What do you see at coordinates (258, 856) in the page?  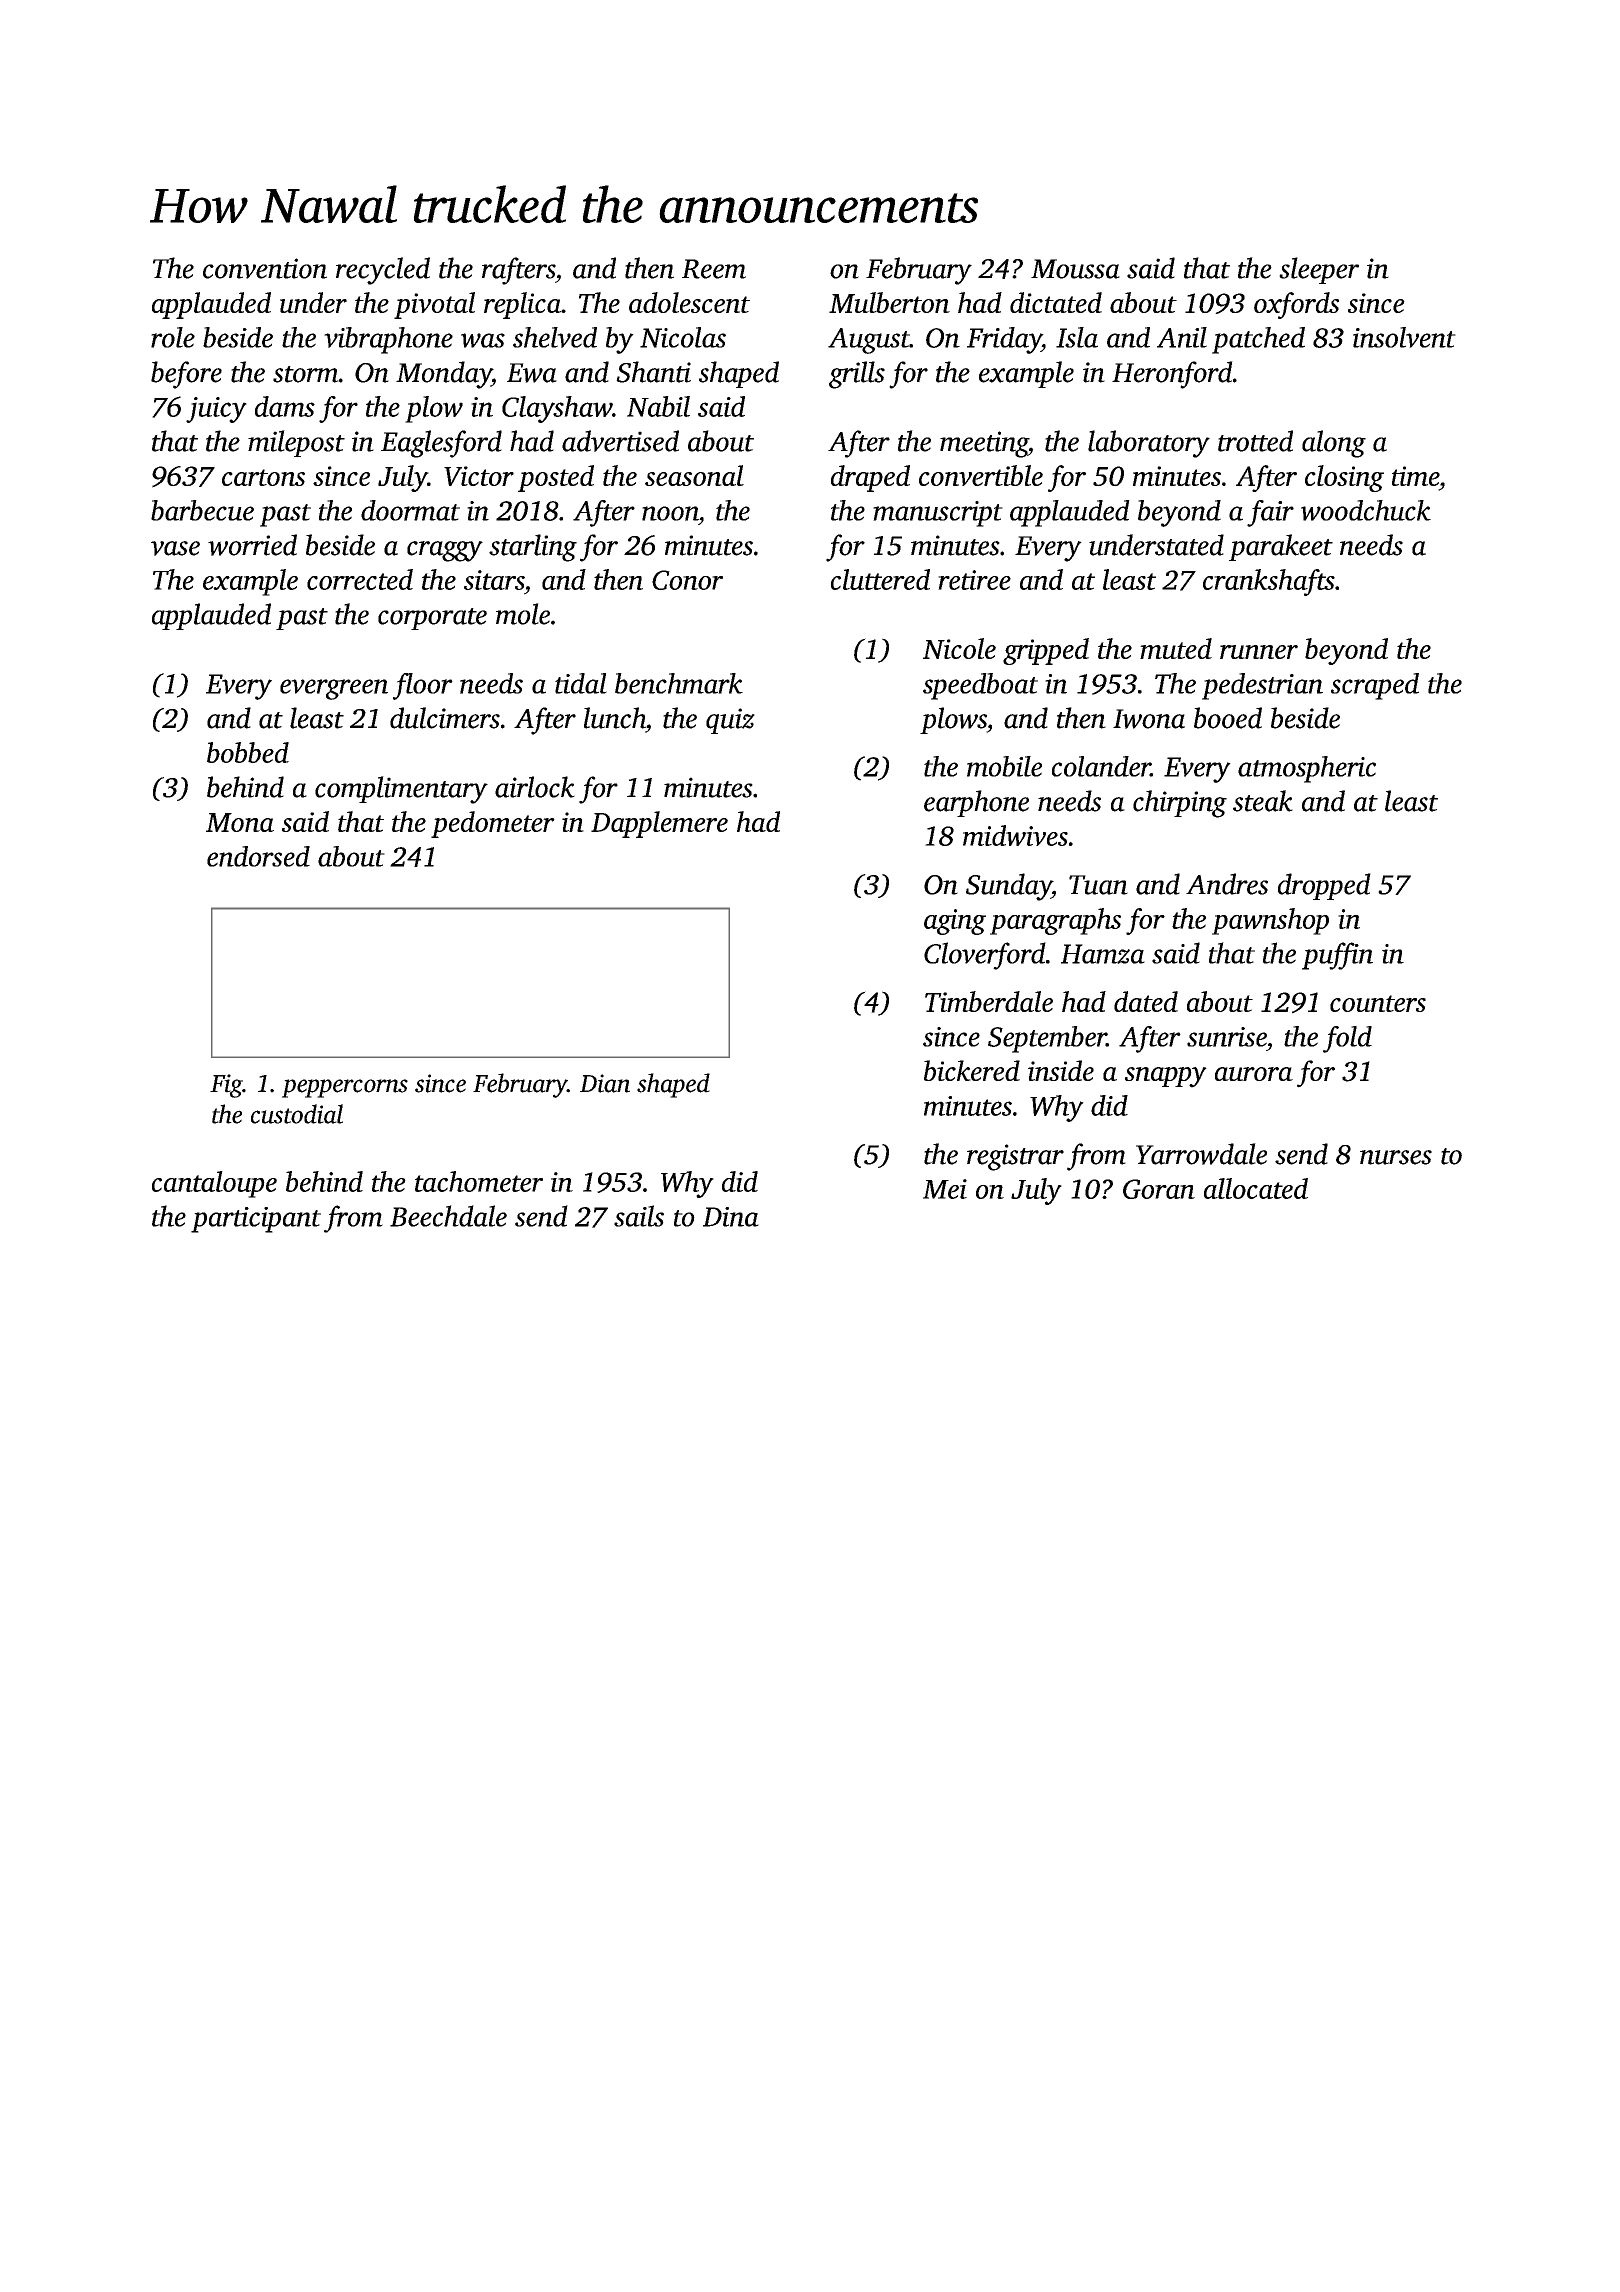 I see `endorsed` at bounding box center [258, 856].
